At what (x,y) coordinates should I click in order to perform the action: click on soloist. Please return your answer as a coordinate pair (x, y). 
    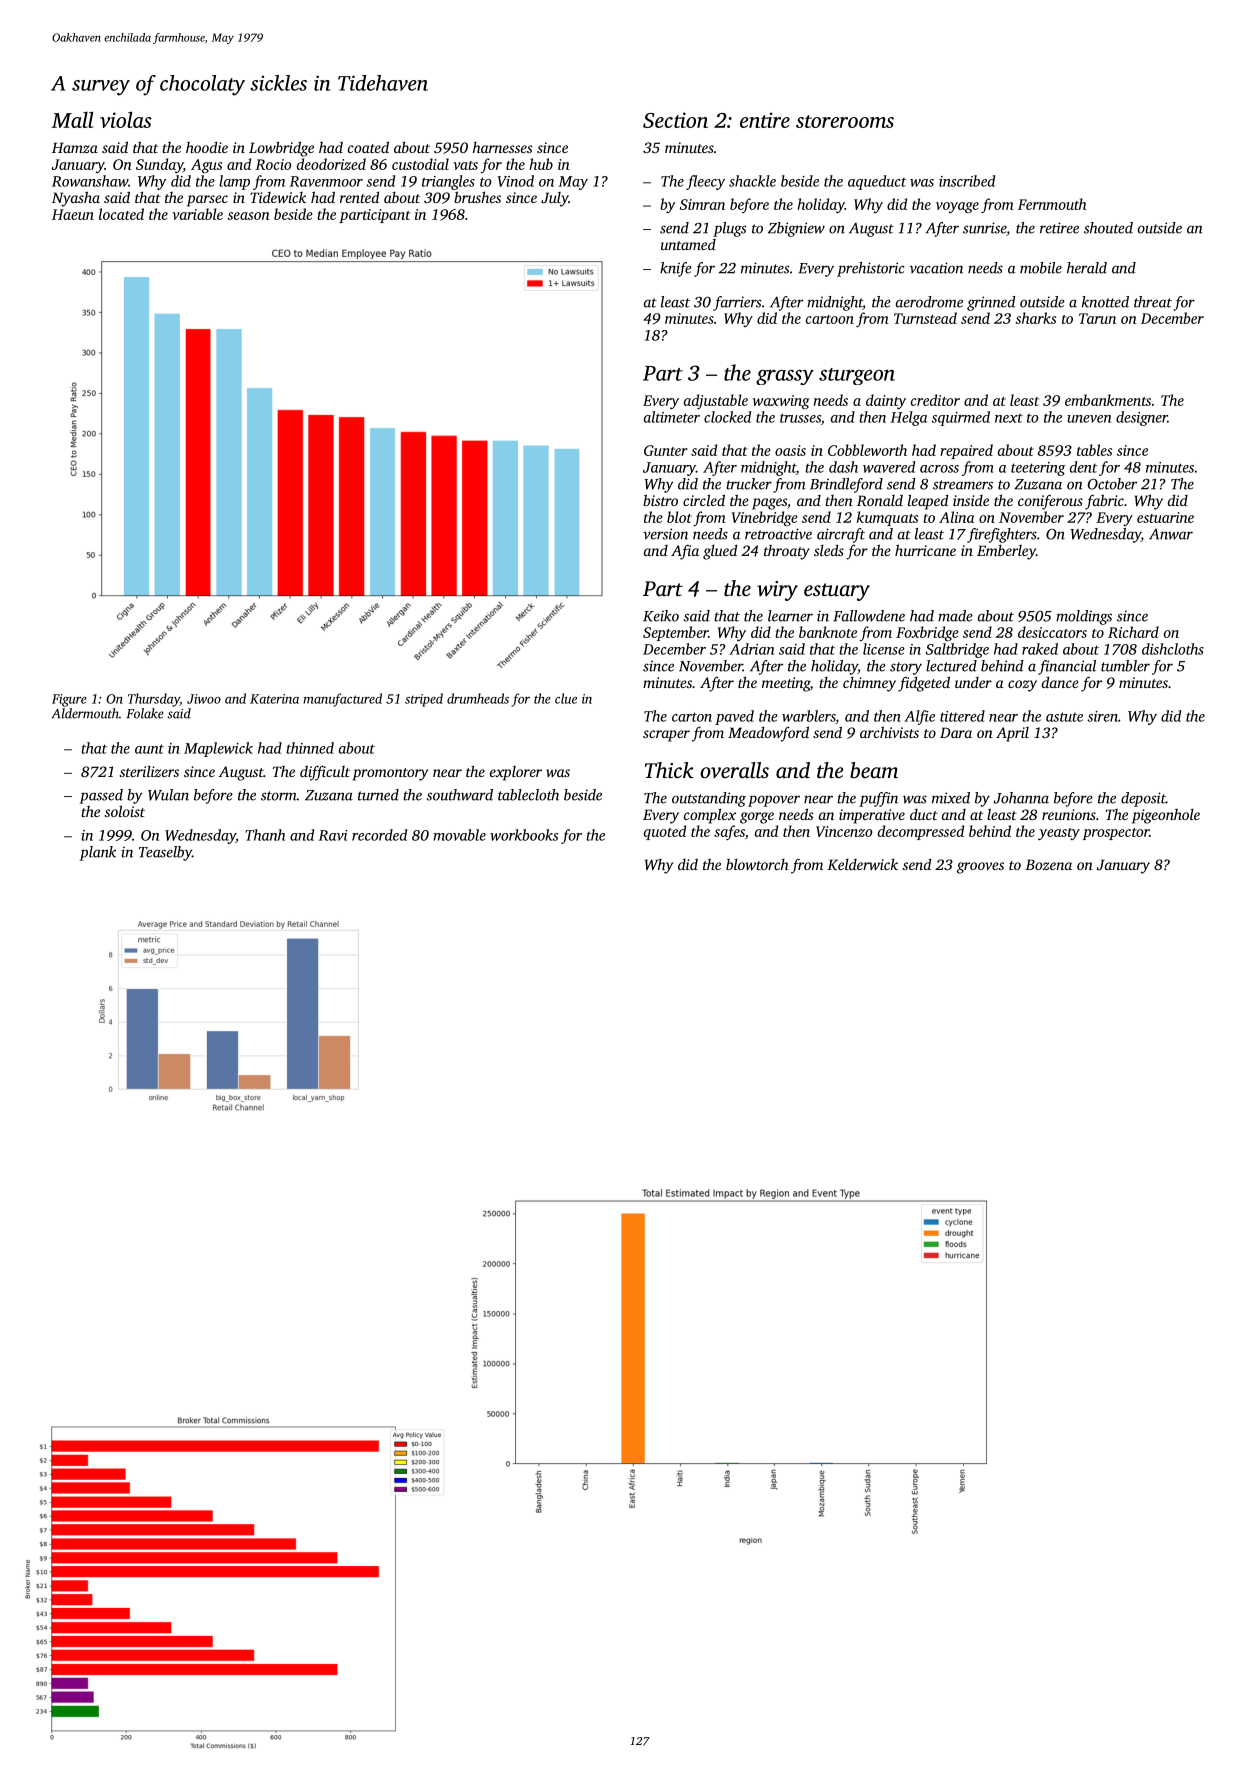
    Looking at the image, I should click on (125, 811).
